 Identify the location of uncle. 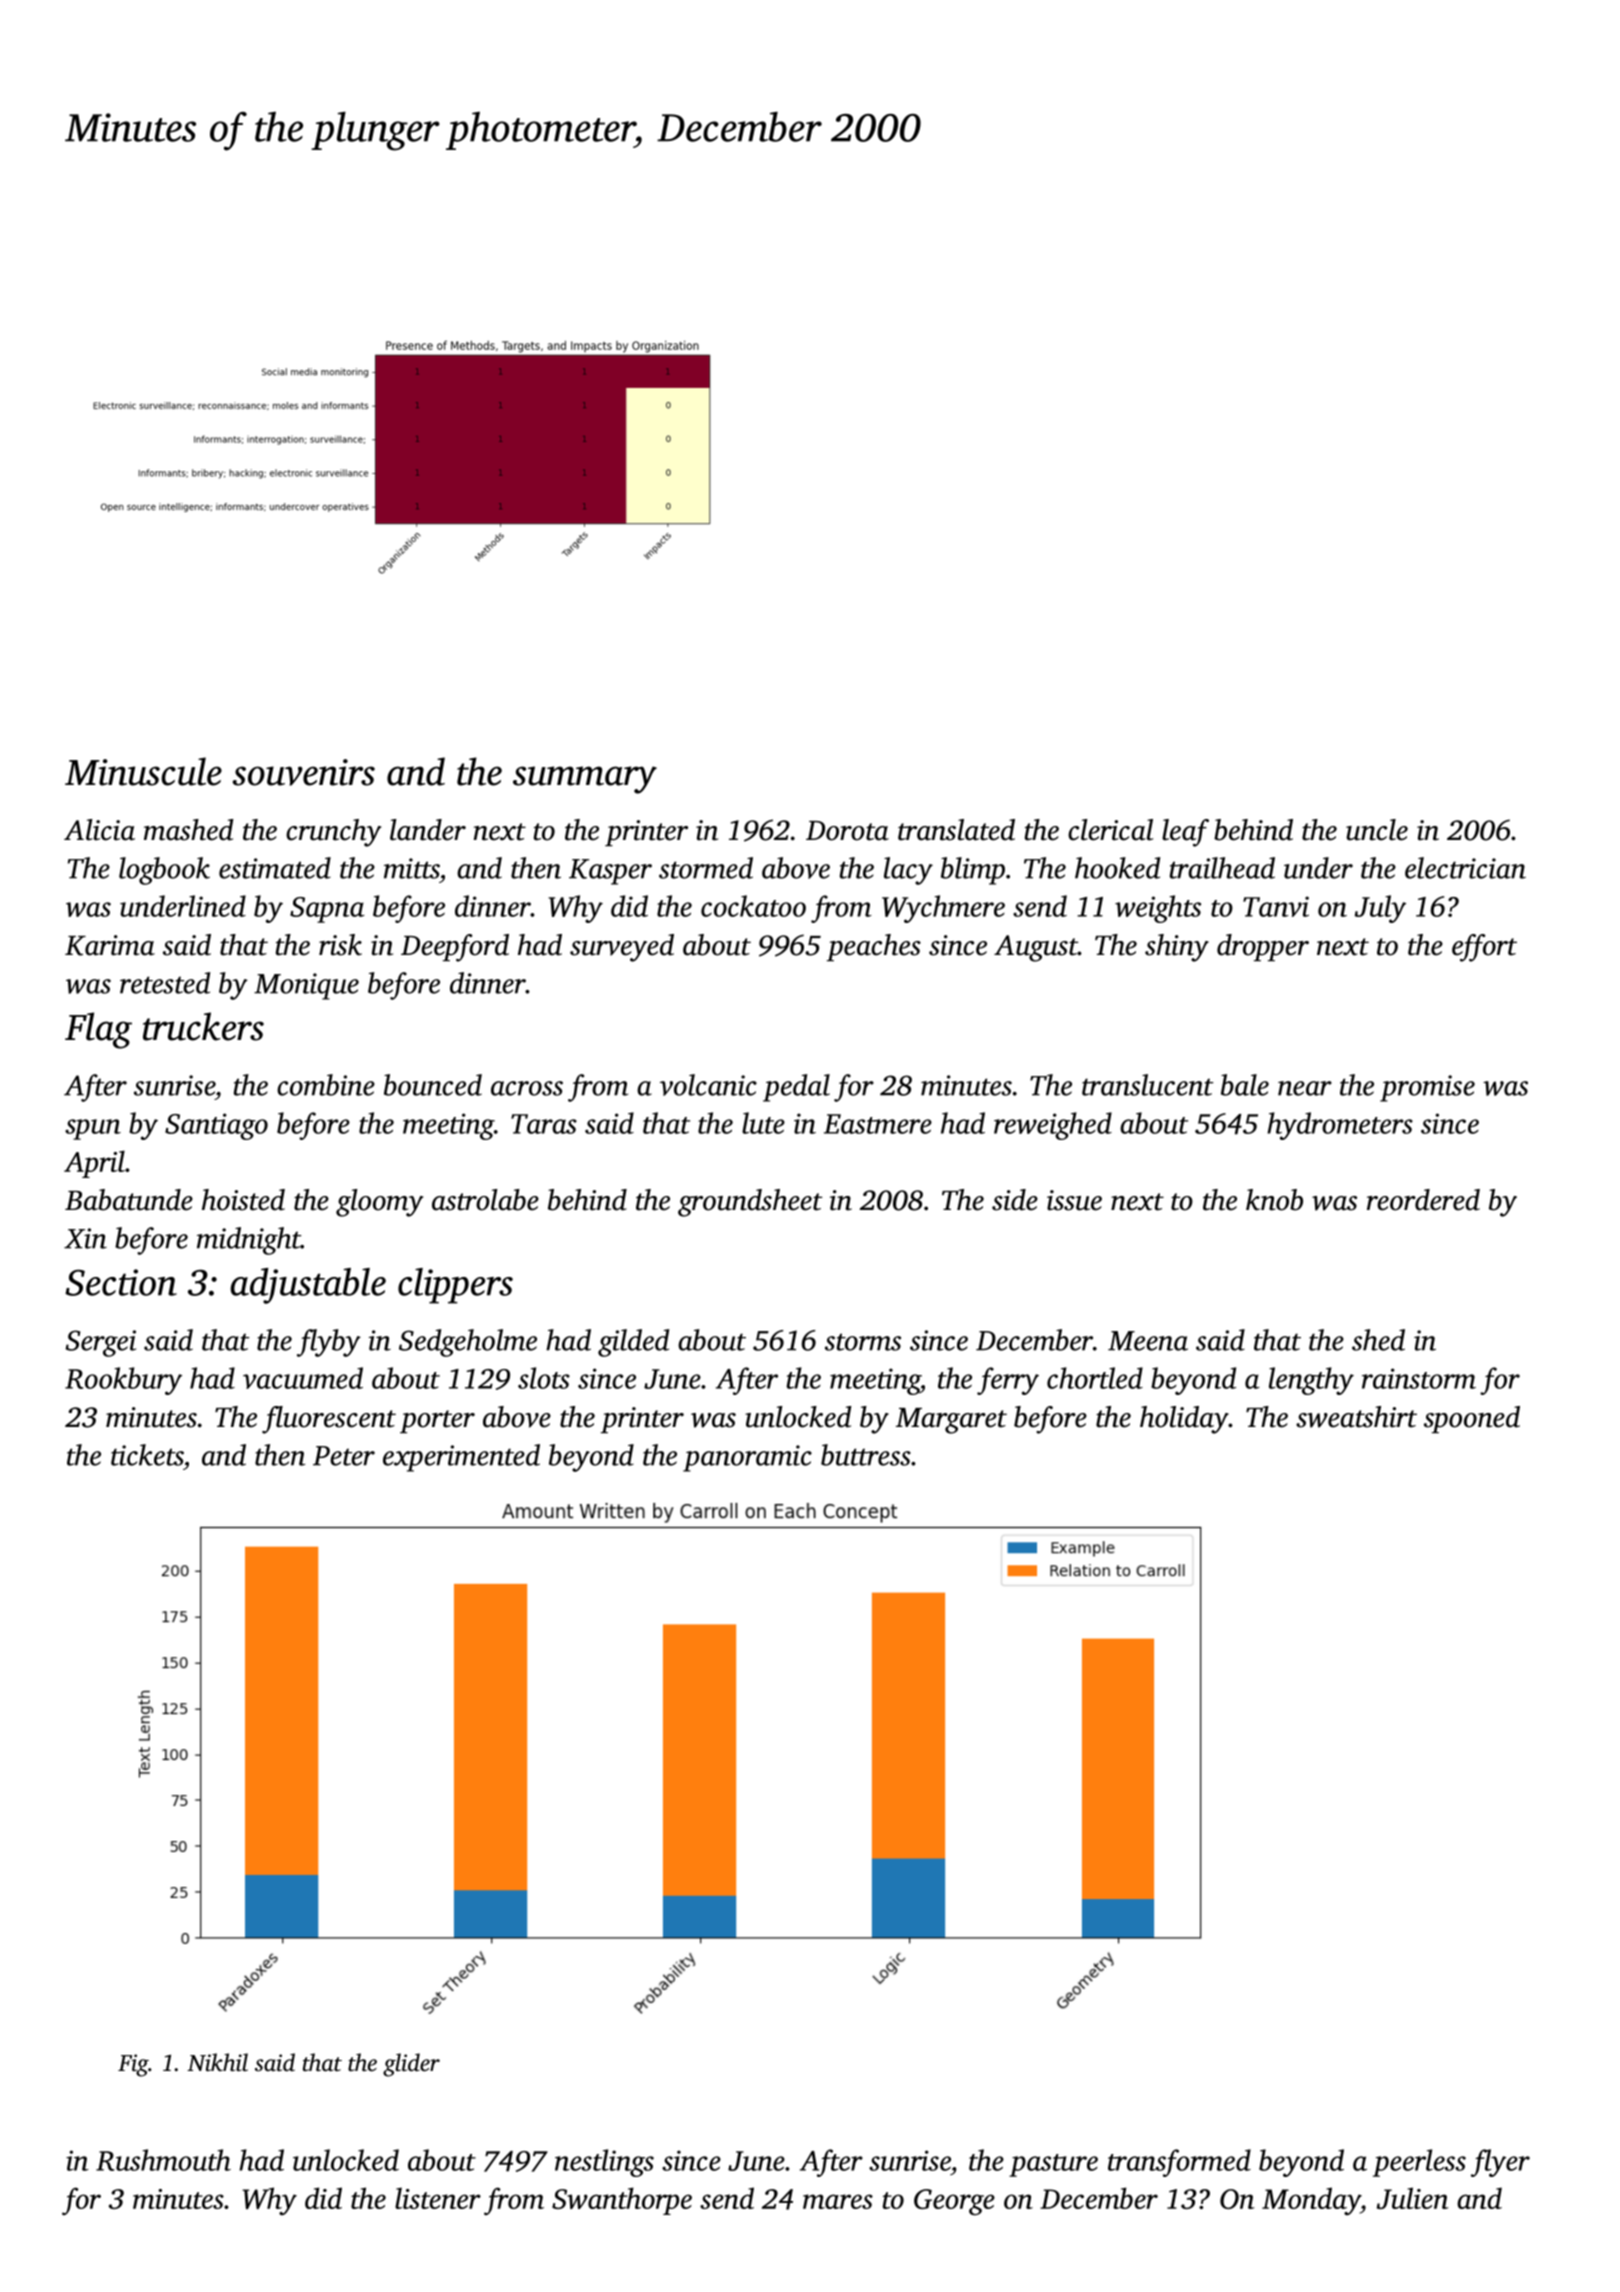
(1377, 830).
